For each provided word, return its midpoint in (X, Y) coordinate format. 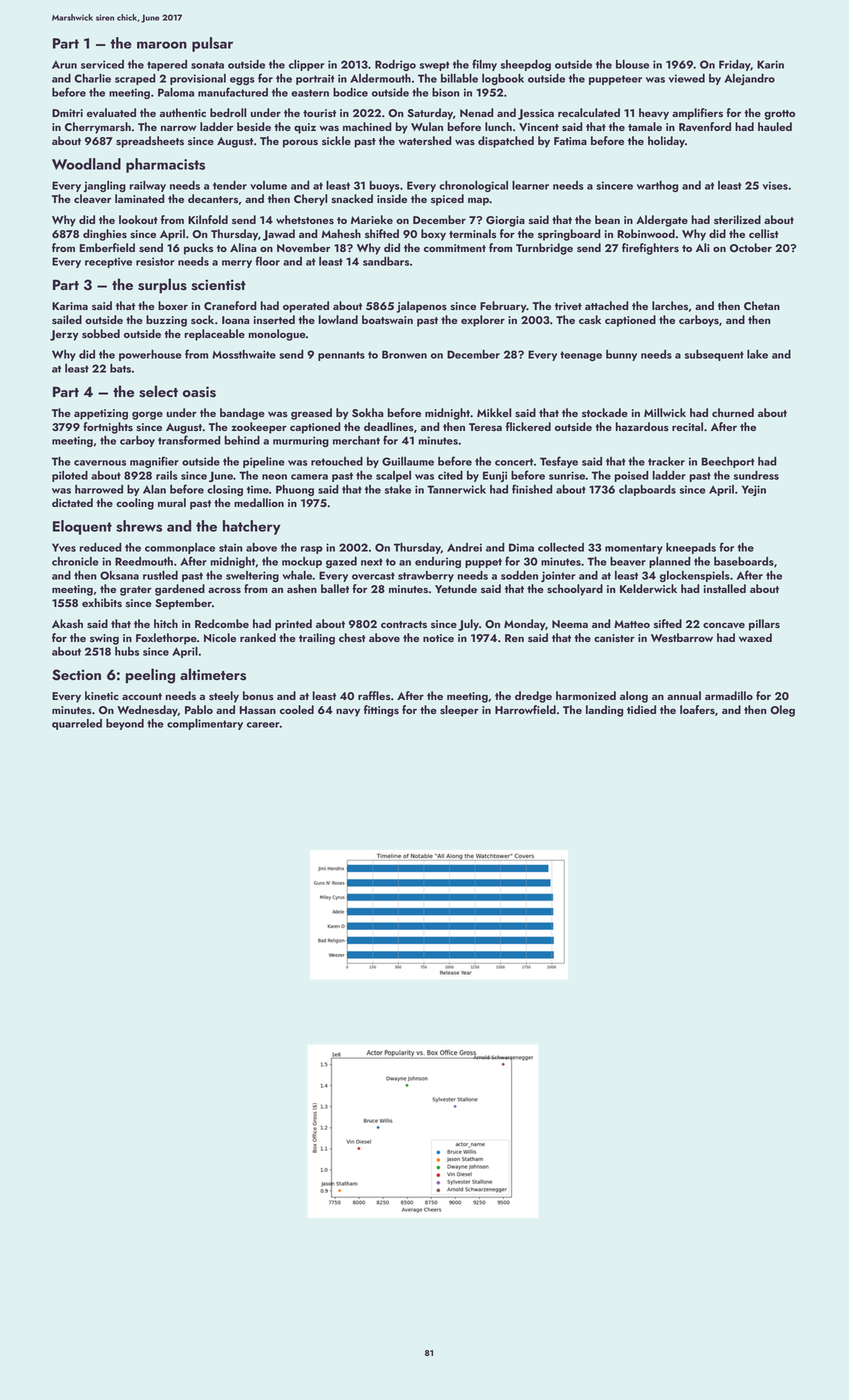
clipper (307, 65)
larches (670, 306)
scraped (135, 79)
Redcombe (222, 623)
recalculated (589, 112)
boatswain (387, 320)
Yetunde (456, 588)
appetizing (101, 414)
